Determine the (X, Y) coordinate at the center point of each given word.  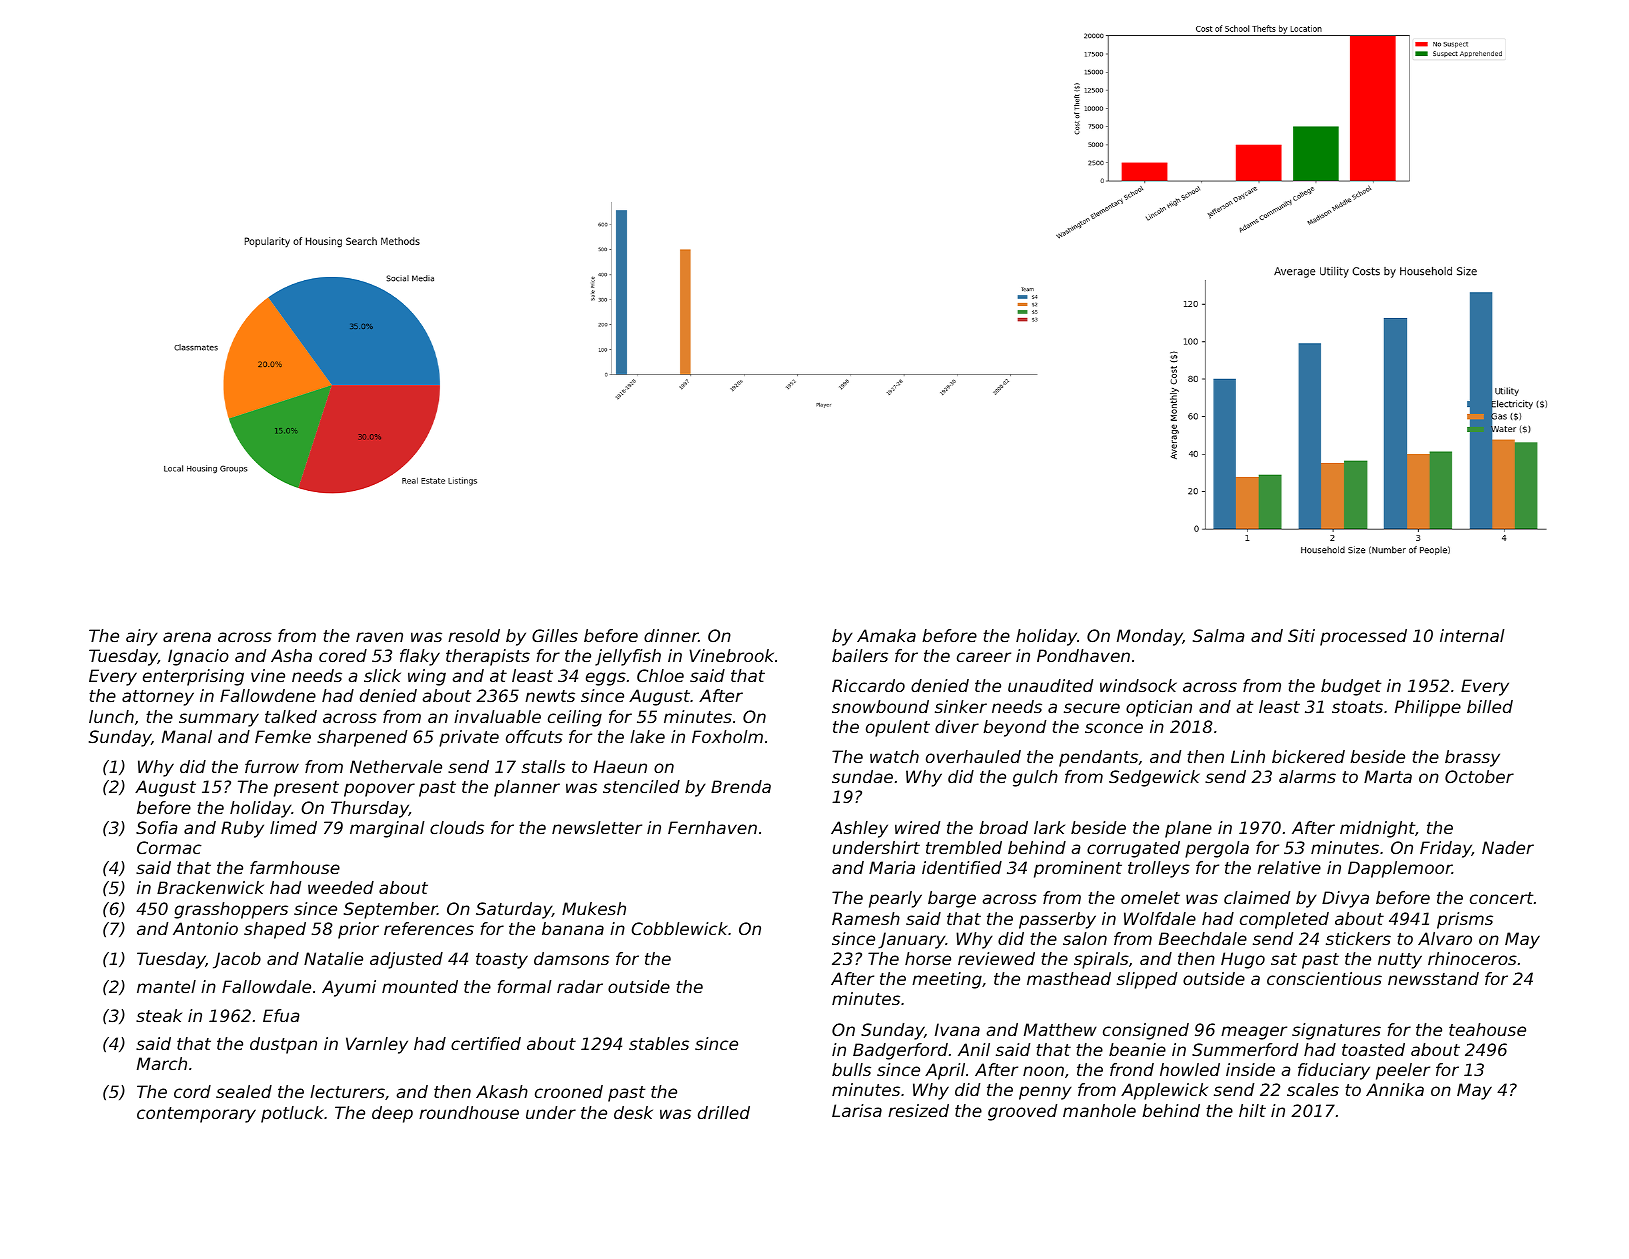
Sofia (157, 827)
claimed (1257, 897)
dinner (671, 635)
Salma (1219, 635)
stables (659, 1043)
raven (379, 637)
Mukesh (594, 908)
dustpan (283, 1045)
